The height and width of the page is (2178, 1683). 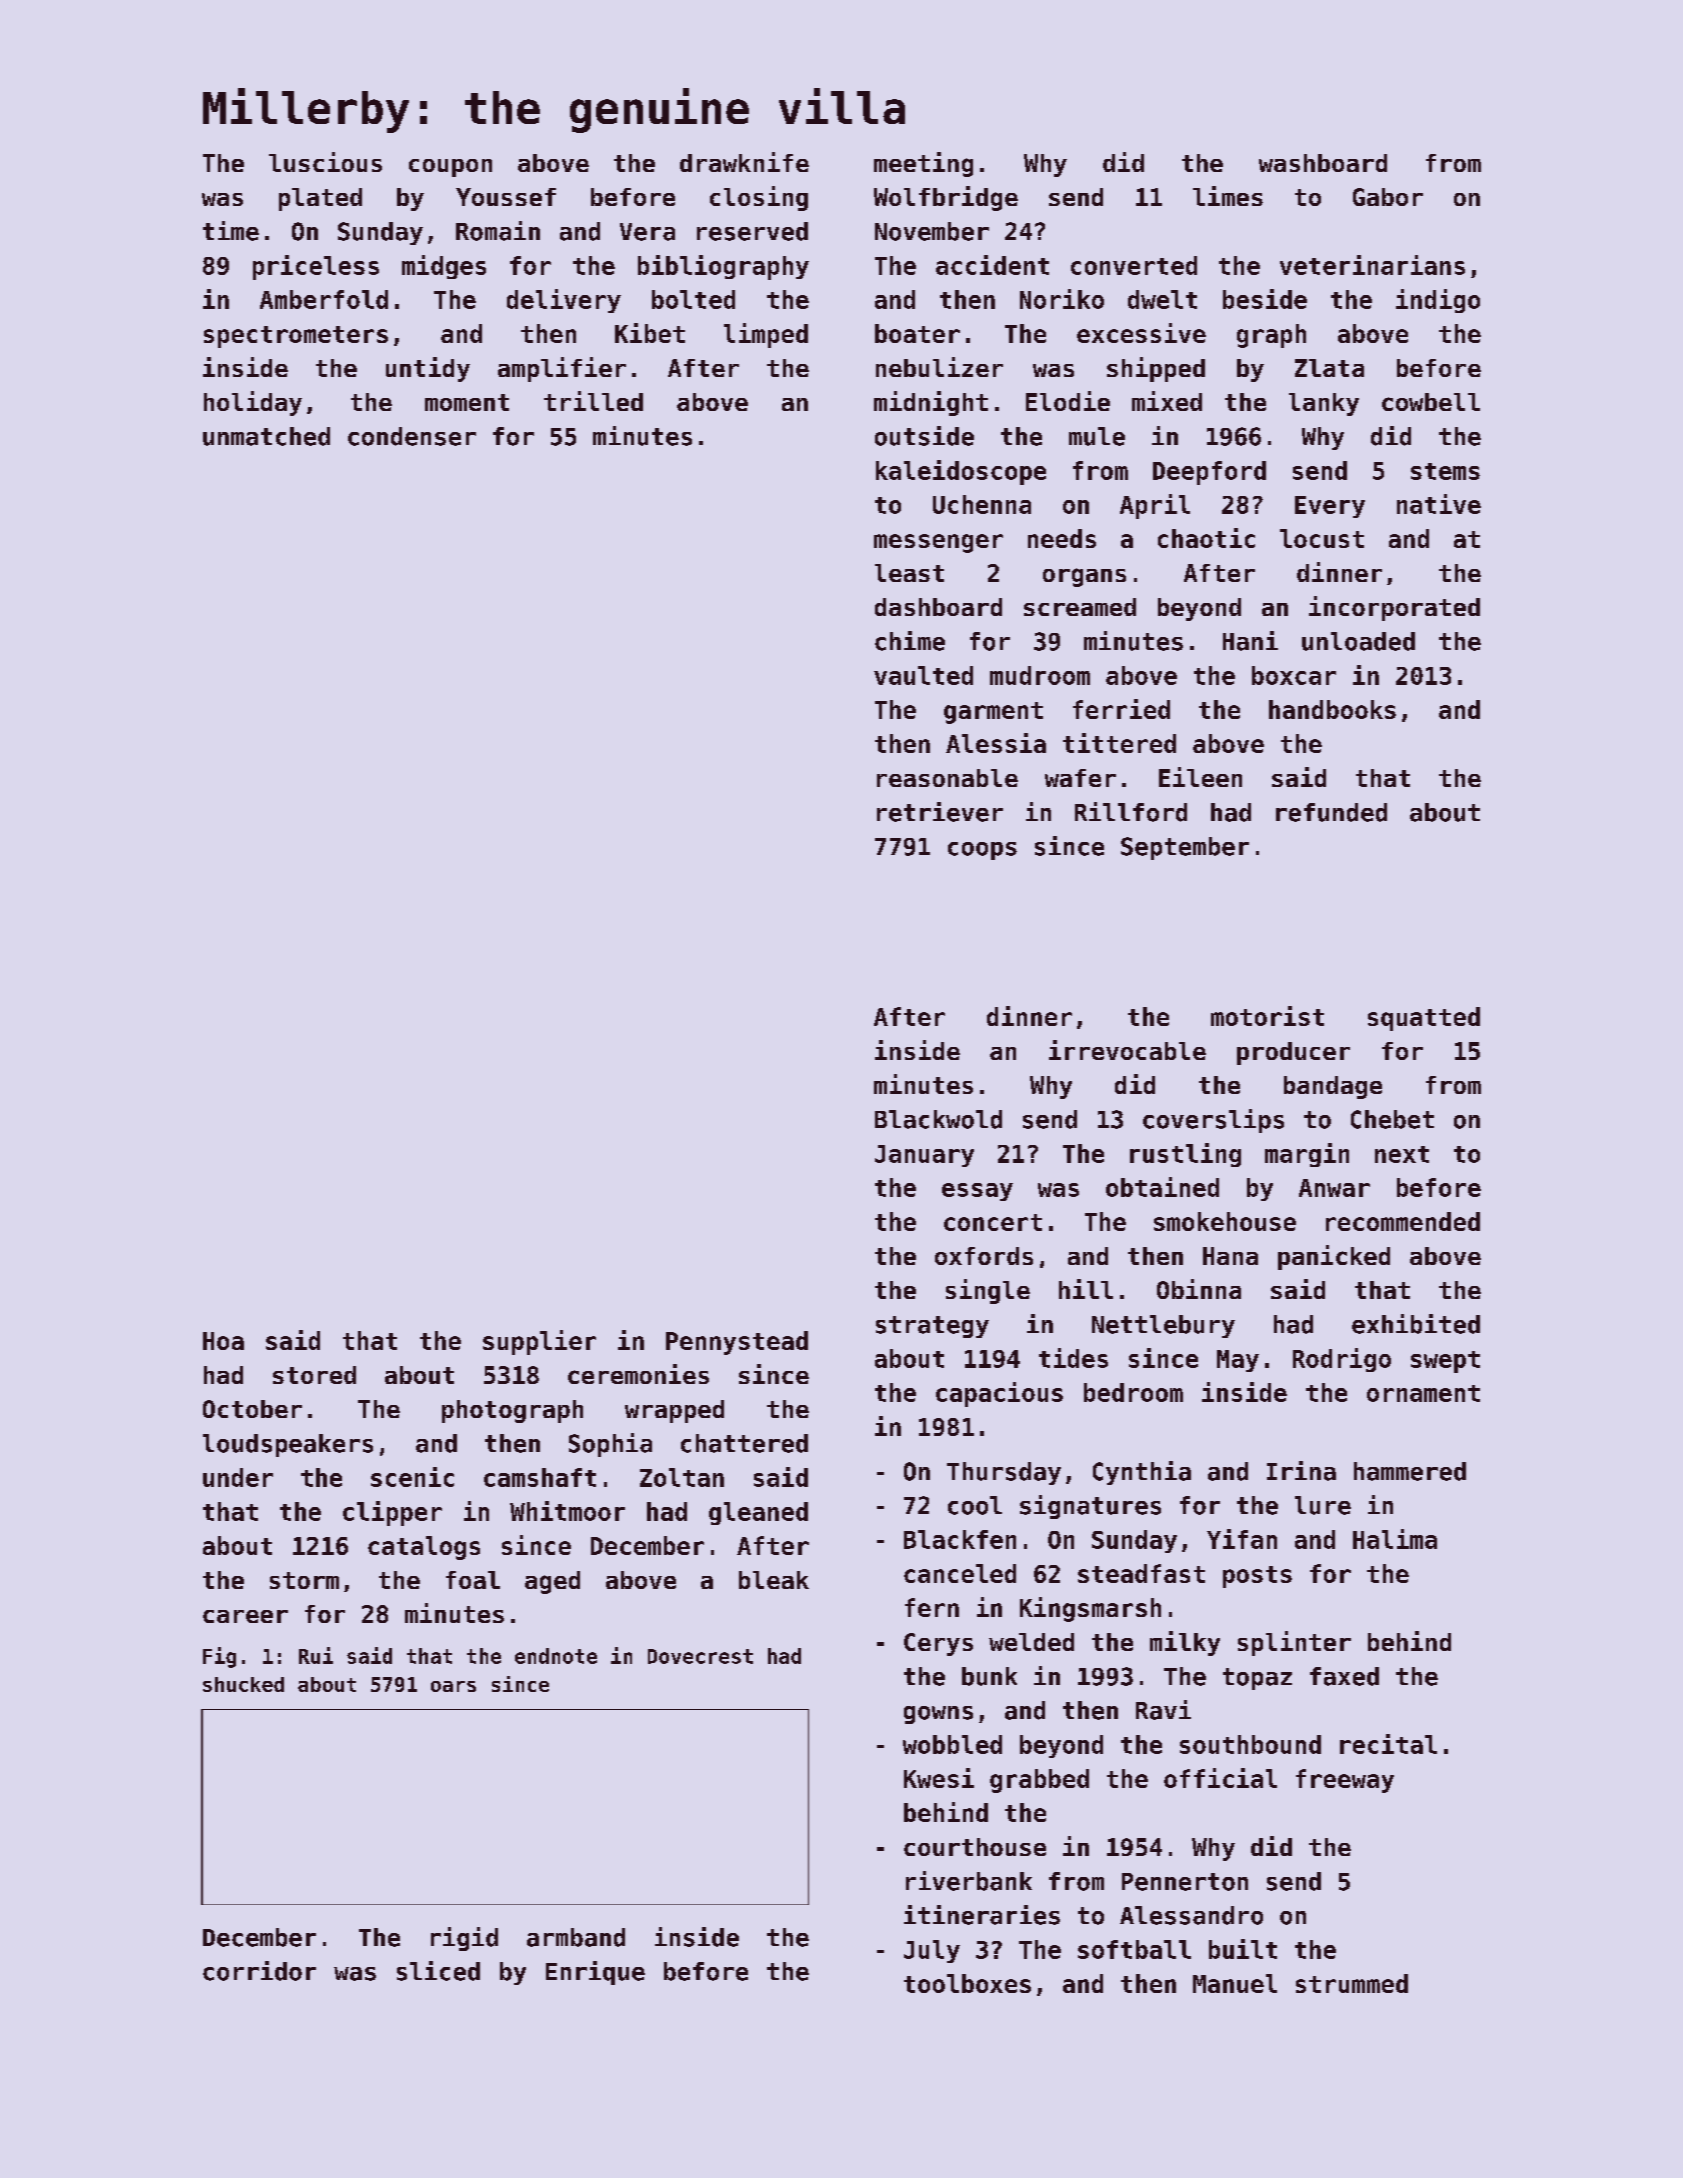 I want to click on needs, so click(x=1062, y=538).
